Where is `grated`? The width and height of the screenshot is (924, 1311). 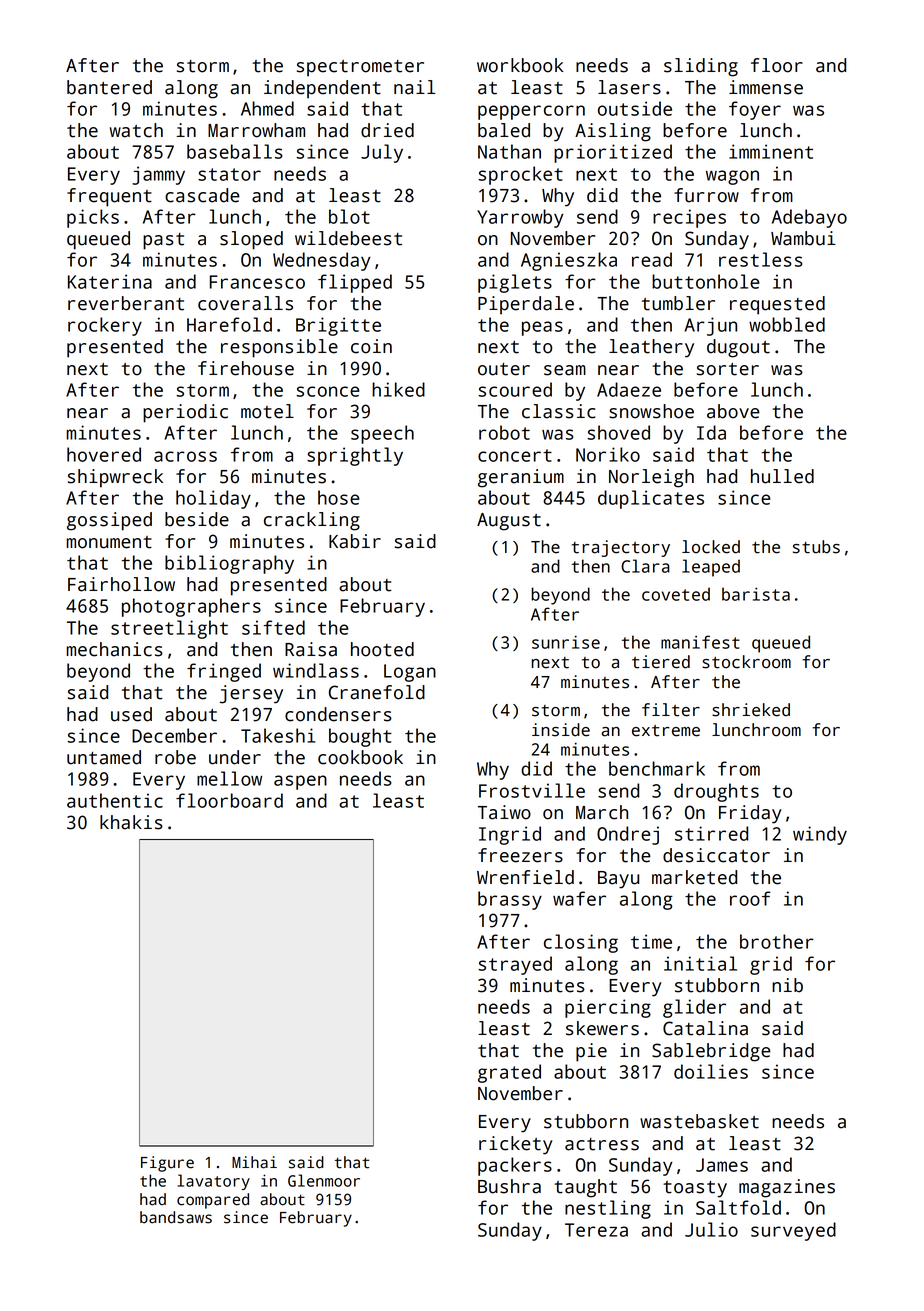 grated is located at coordinates (509, 1073).
